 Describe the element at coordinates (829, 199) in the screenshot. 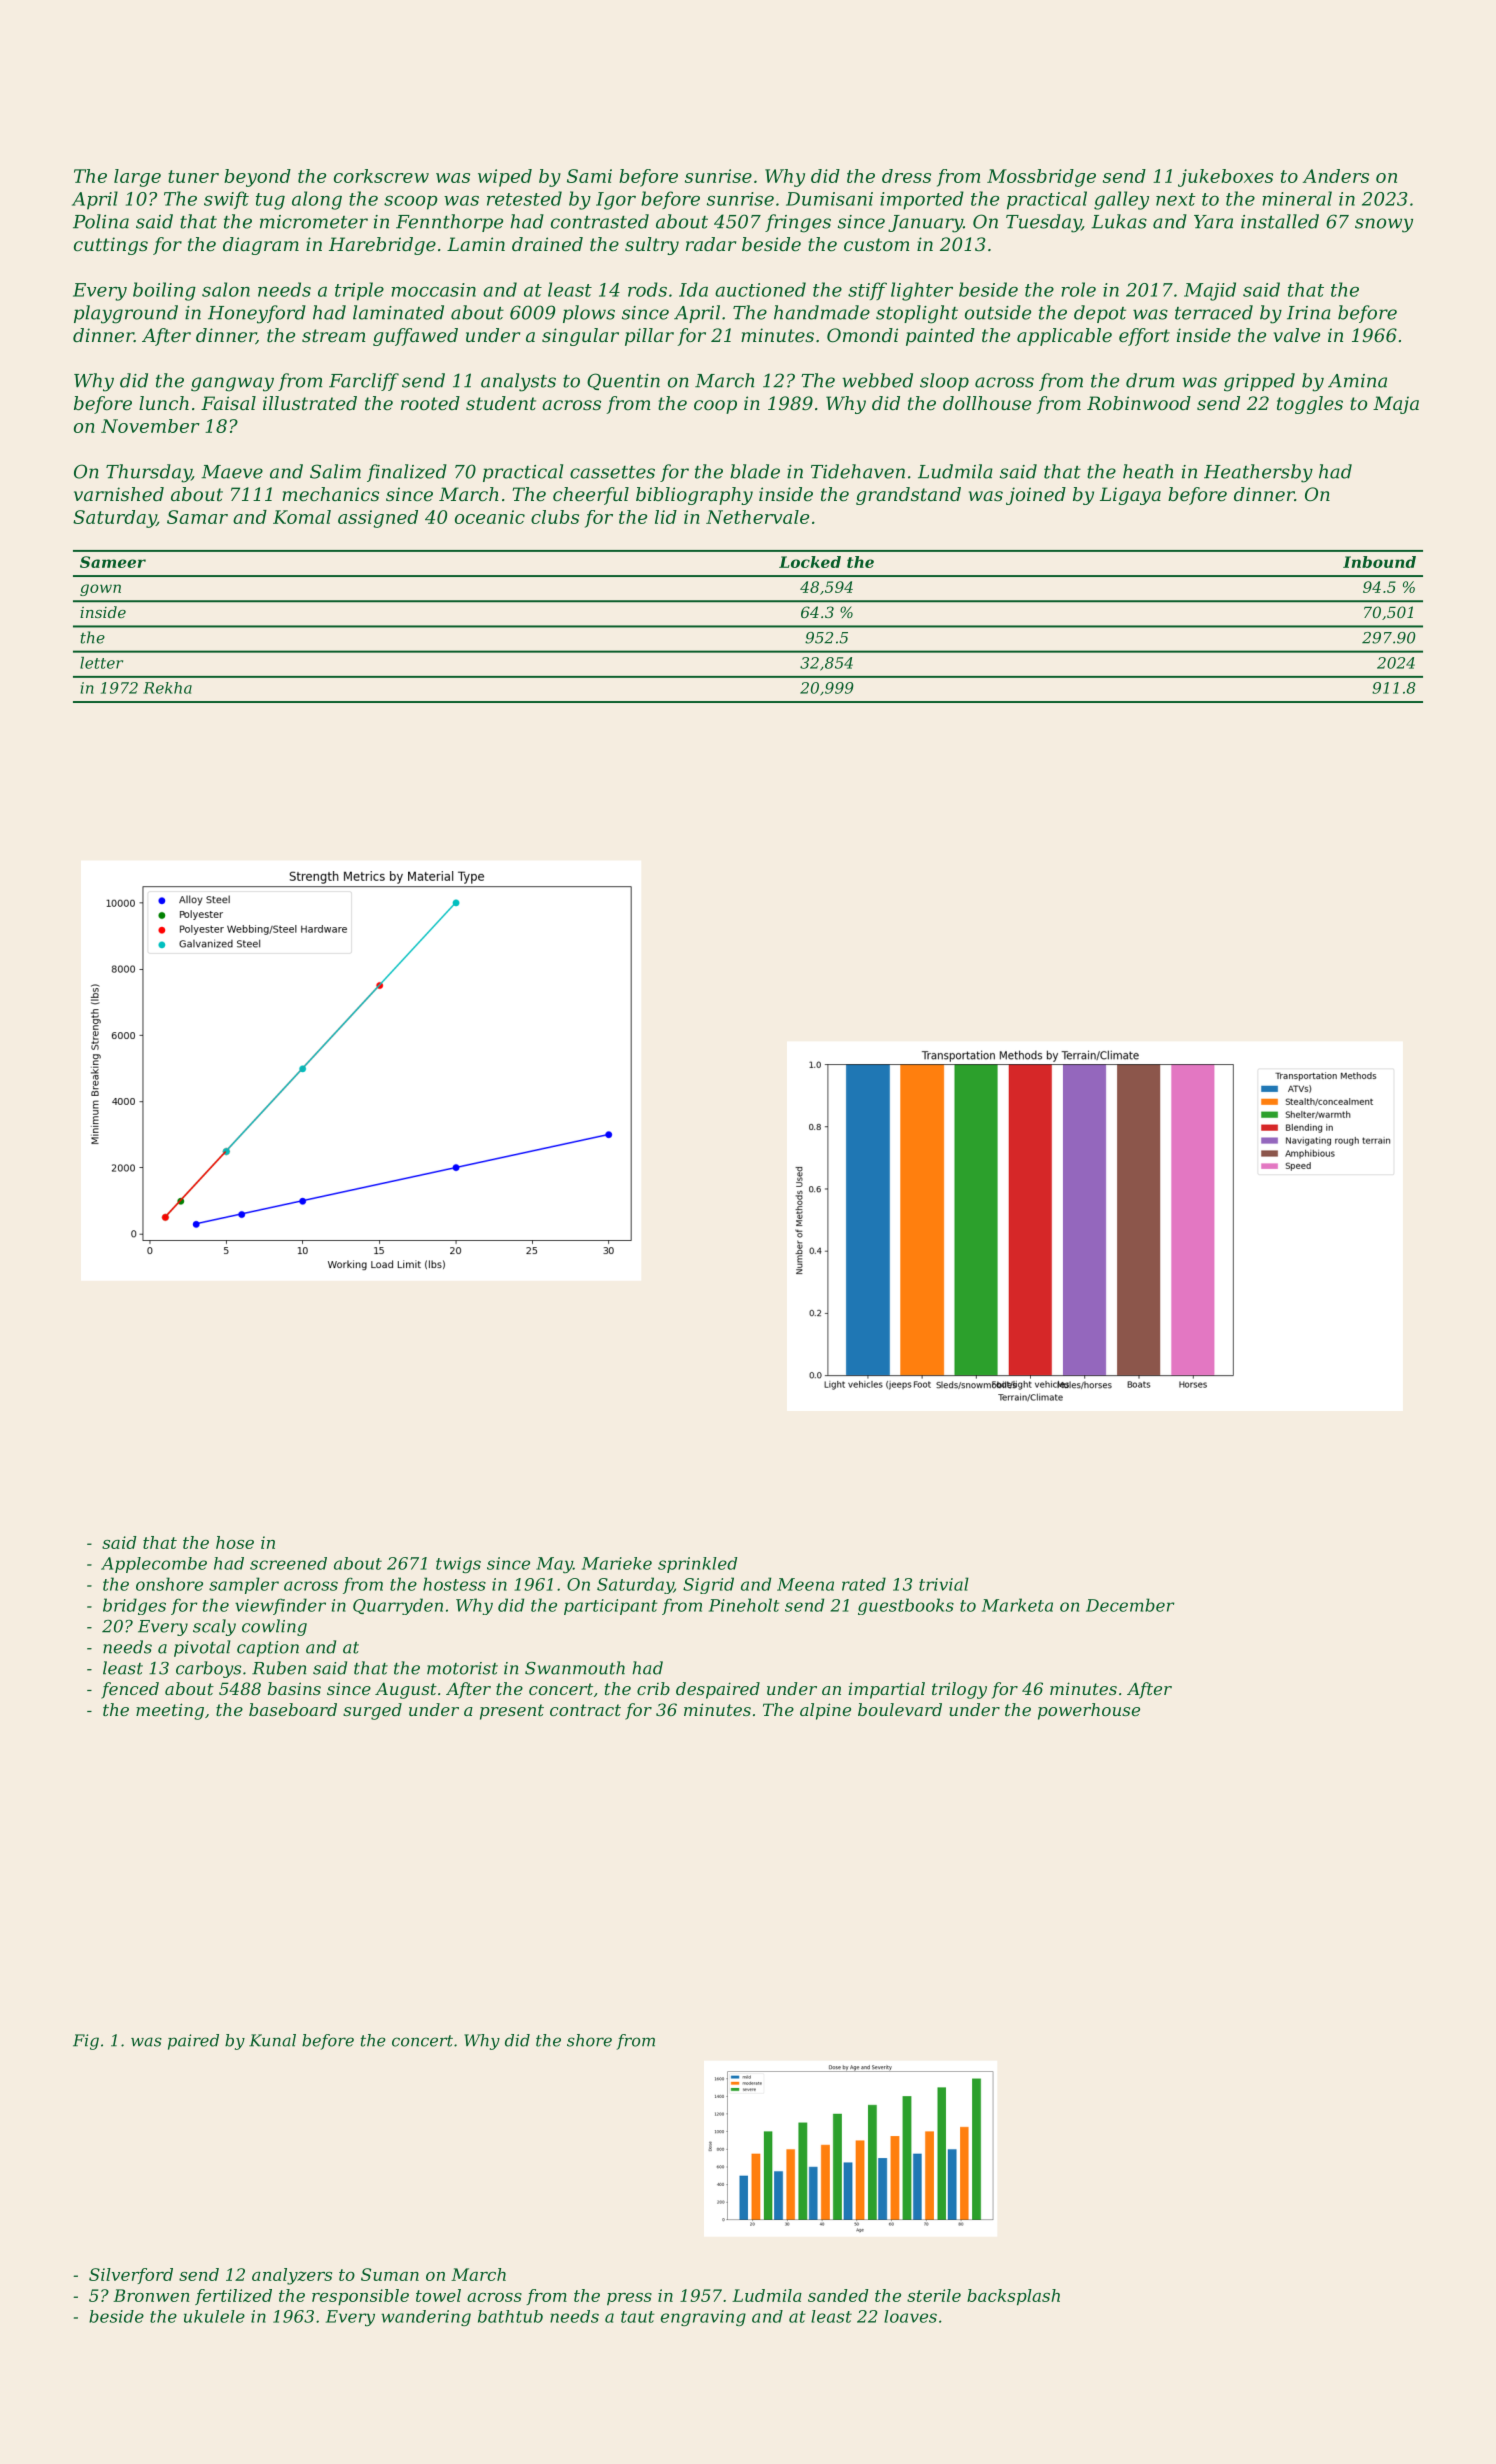

I see `Dumisani` at that location.
